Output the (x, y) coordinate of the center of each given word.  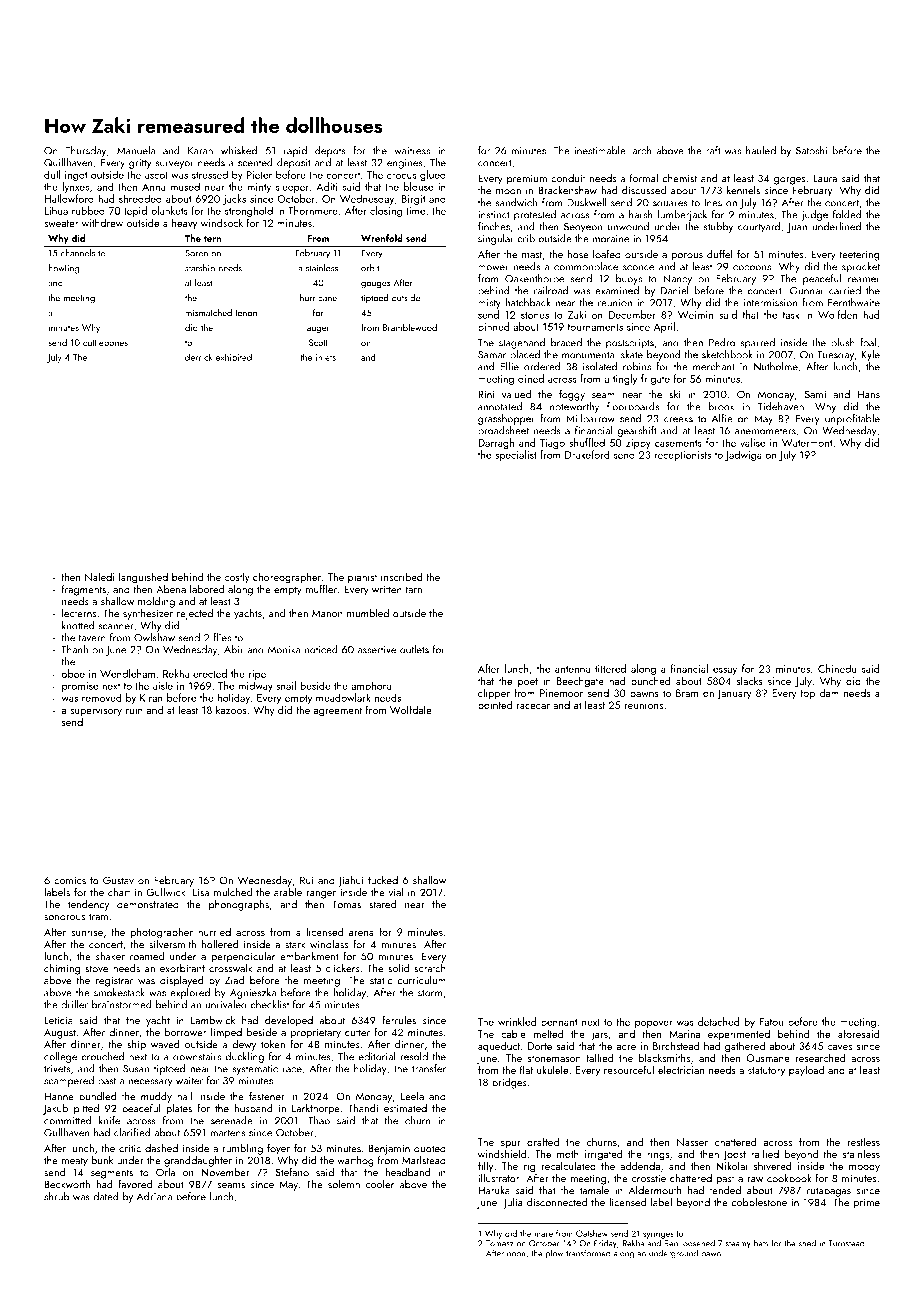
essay (725, 671)
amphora (371, 686)
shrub (56, 1196)
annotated (500, 406)
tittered (610, 668)
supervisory (96, 711)
